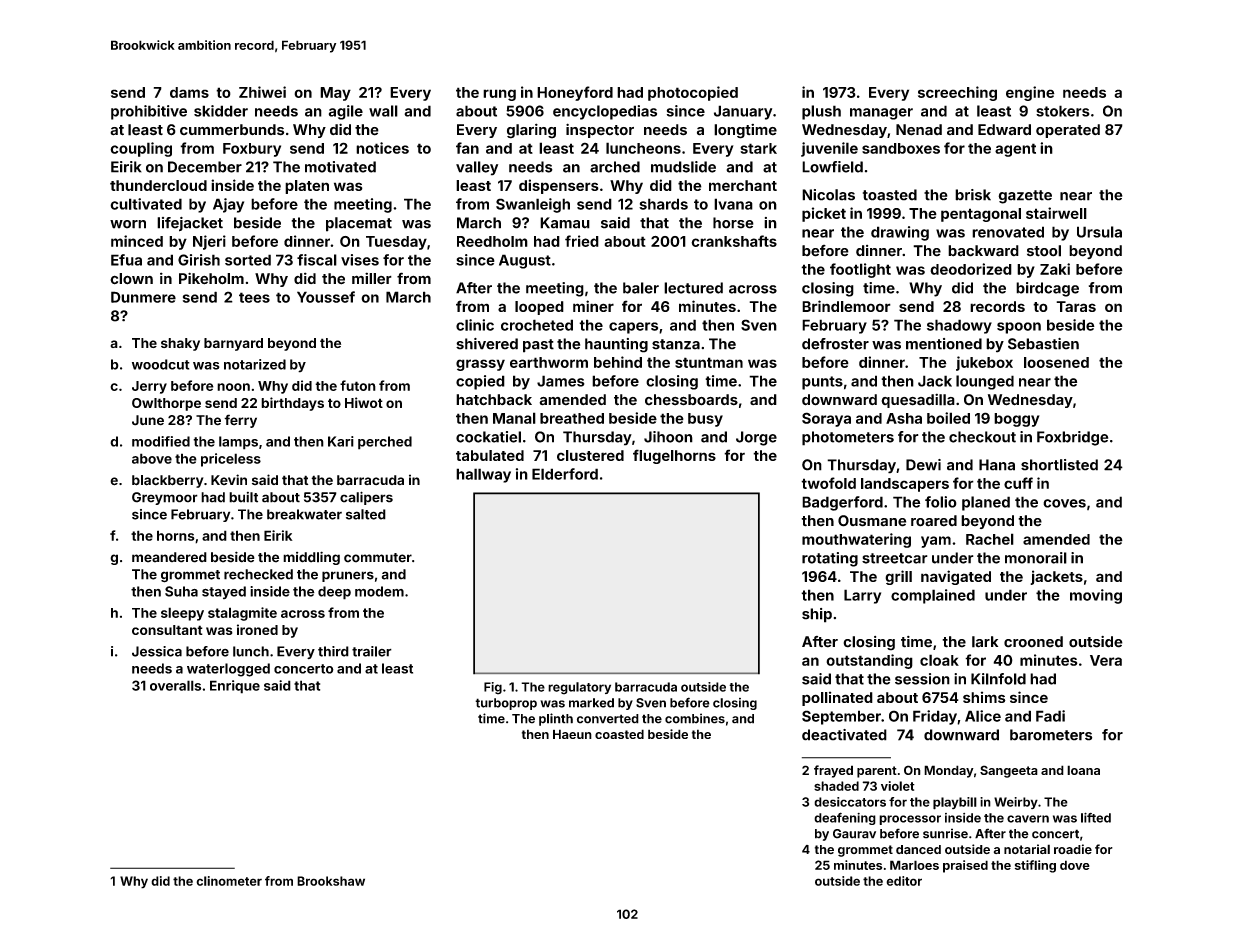 Image resolution: width=1233 pixels, height=952 pixels. Describe the element at coordinates (311, 558) in the image. I see `middling` at that location.
